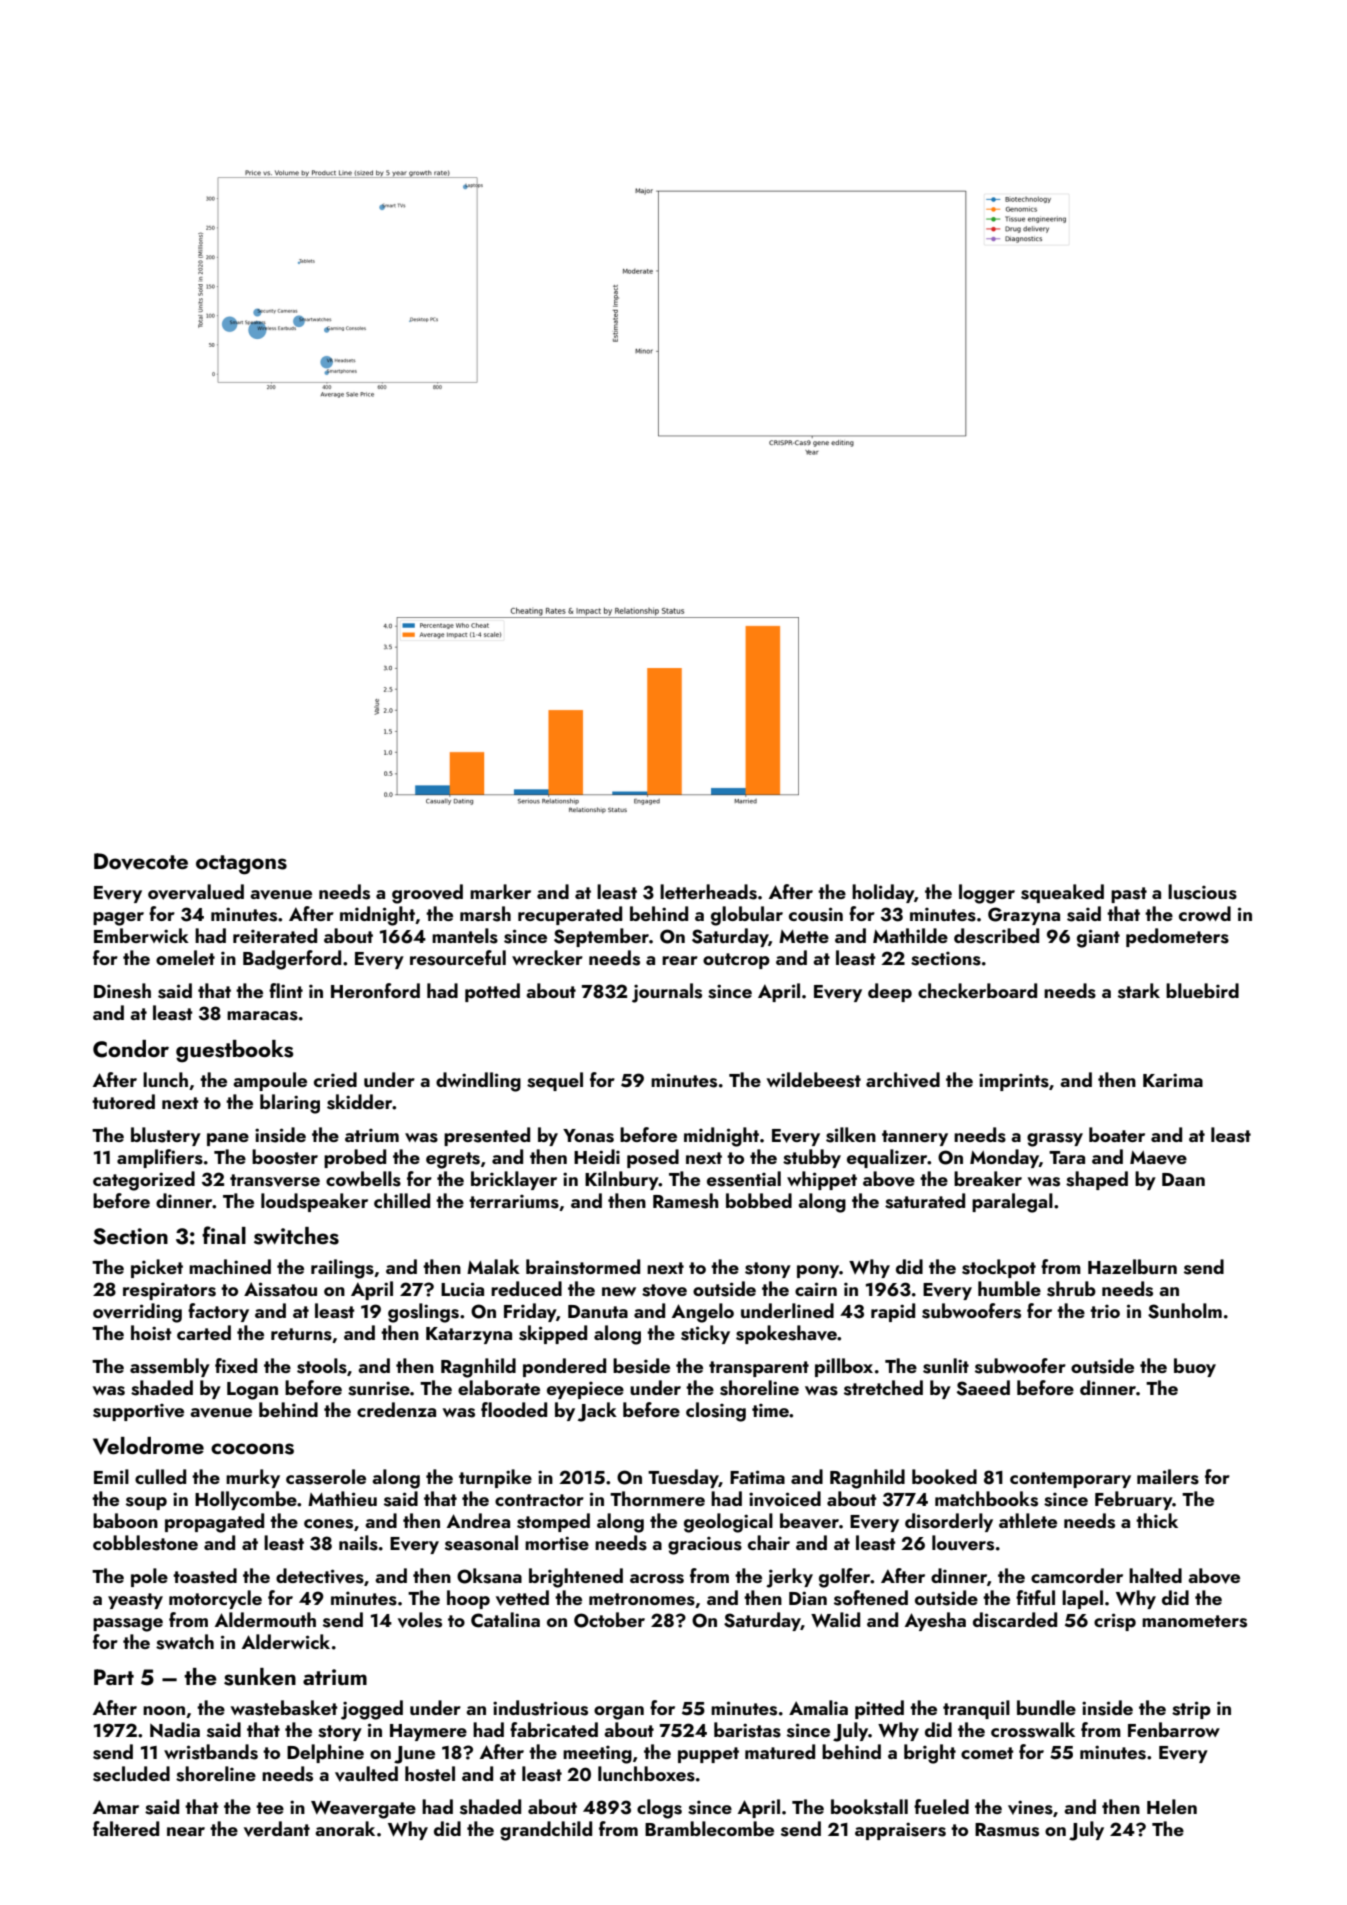  Describe the element at coordinates (890, 992) in the document. I see `deep` at that location.
